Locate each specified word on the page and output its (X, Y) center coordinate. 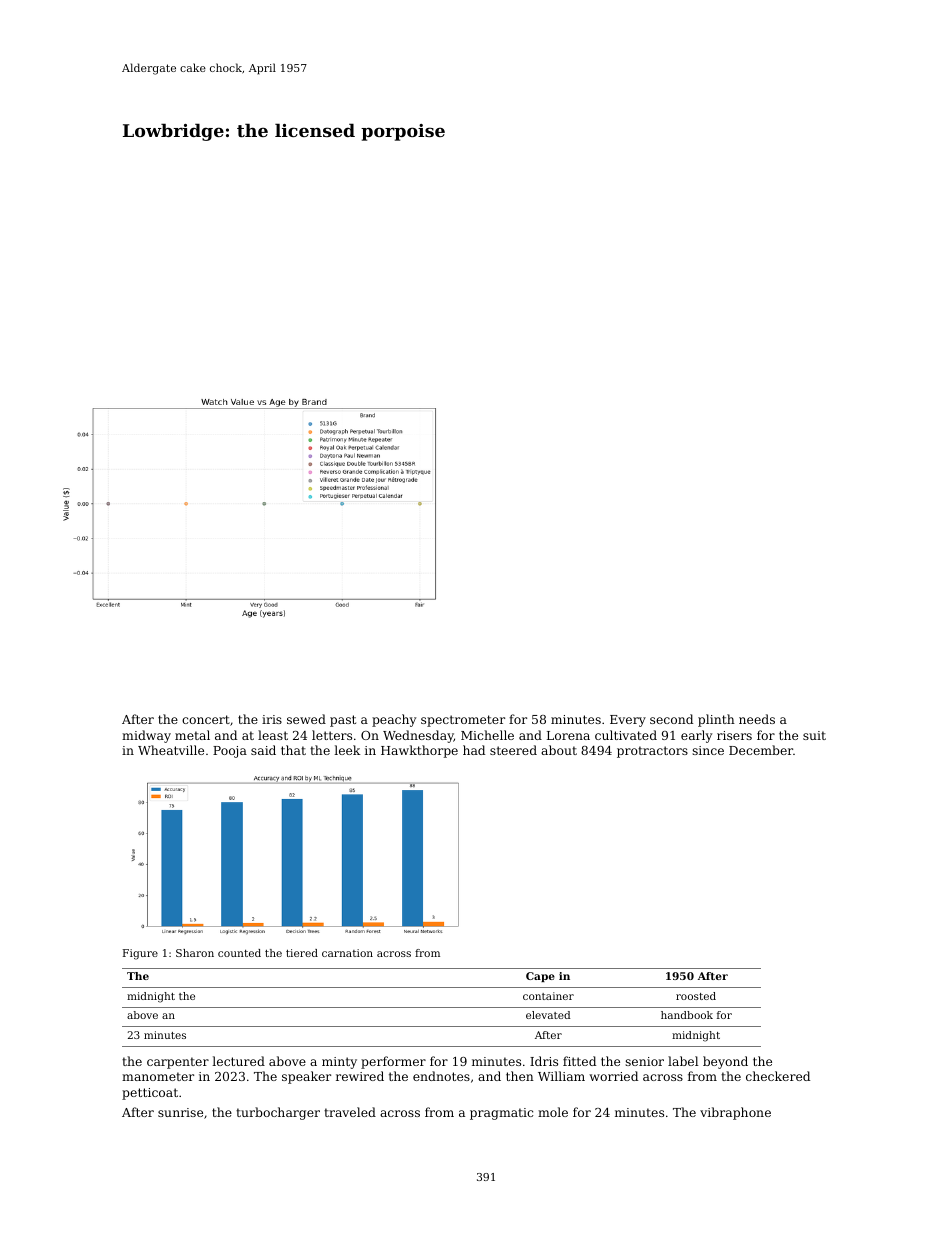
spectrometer (463, 721)
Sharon (195, 953)
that (293, 750)
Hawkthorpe (419, 751)
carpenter (178, 1063)
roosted (696, 996)
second (671, 719)
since (708, 750)
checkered (778, 1076)
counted (239, 953)
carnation (347, 953)
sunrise (180, 1112)
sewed (306, 719)
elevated (548, 1015)
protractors (652, 752)
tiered (302, 953)
